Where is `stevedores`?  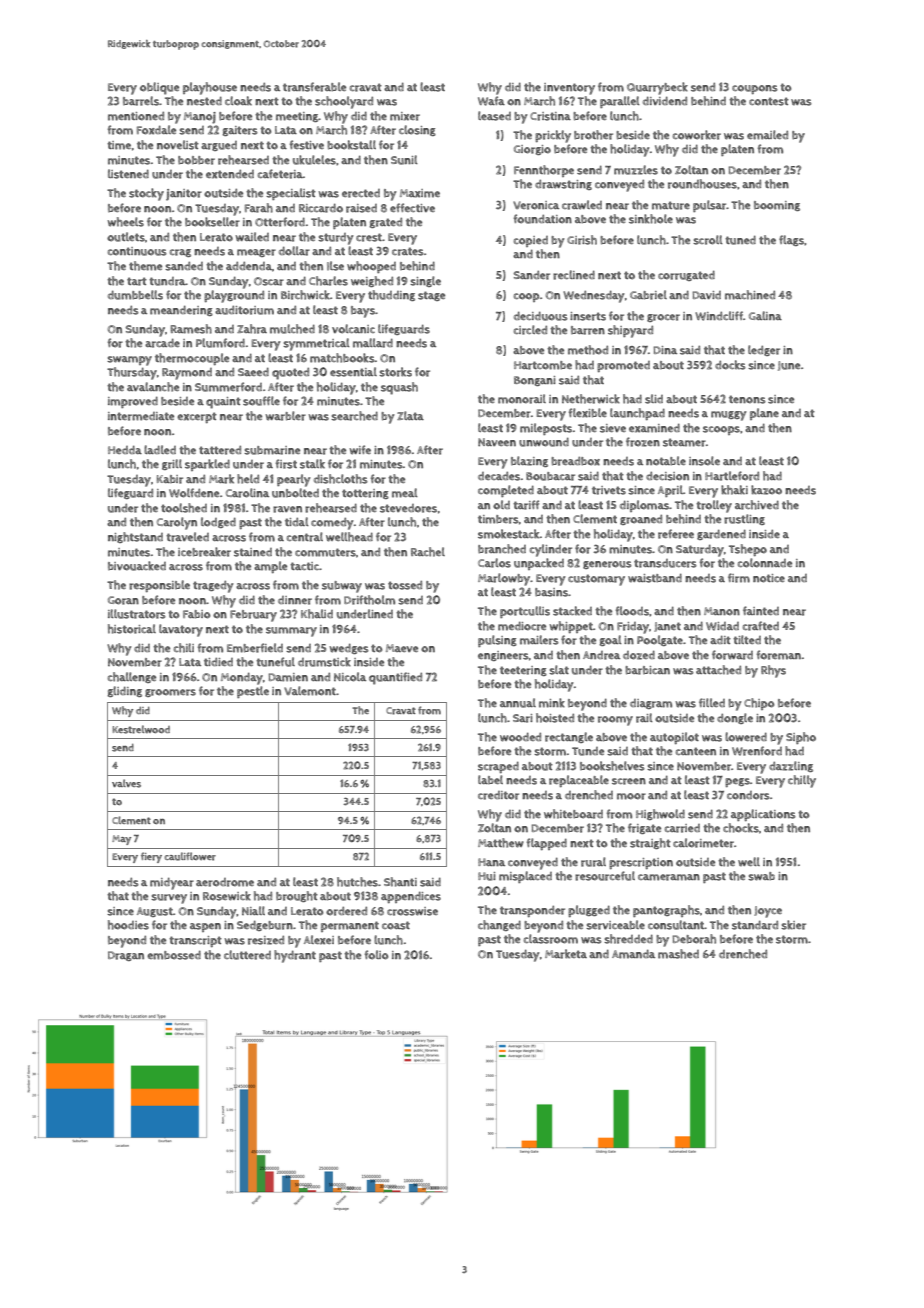 stevedores is located at coordinates (408, 508).
